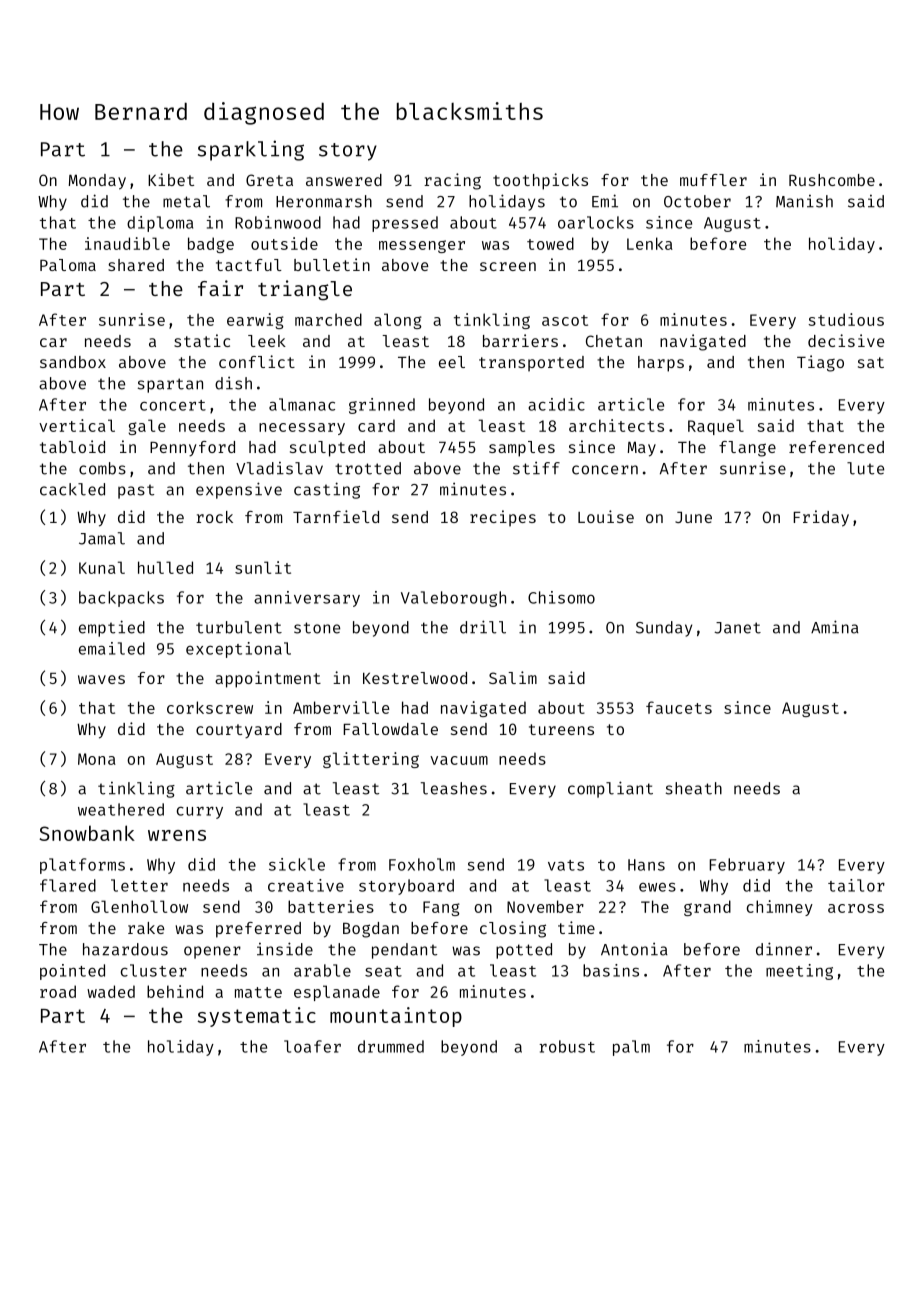 This screenshot has width=924, height=1308. What do you see at coordinates (531, 364) in the screenshot?
I see `transported` at bounding box center [531, 364].
